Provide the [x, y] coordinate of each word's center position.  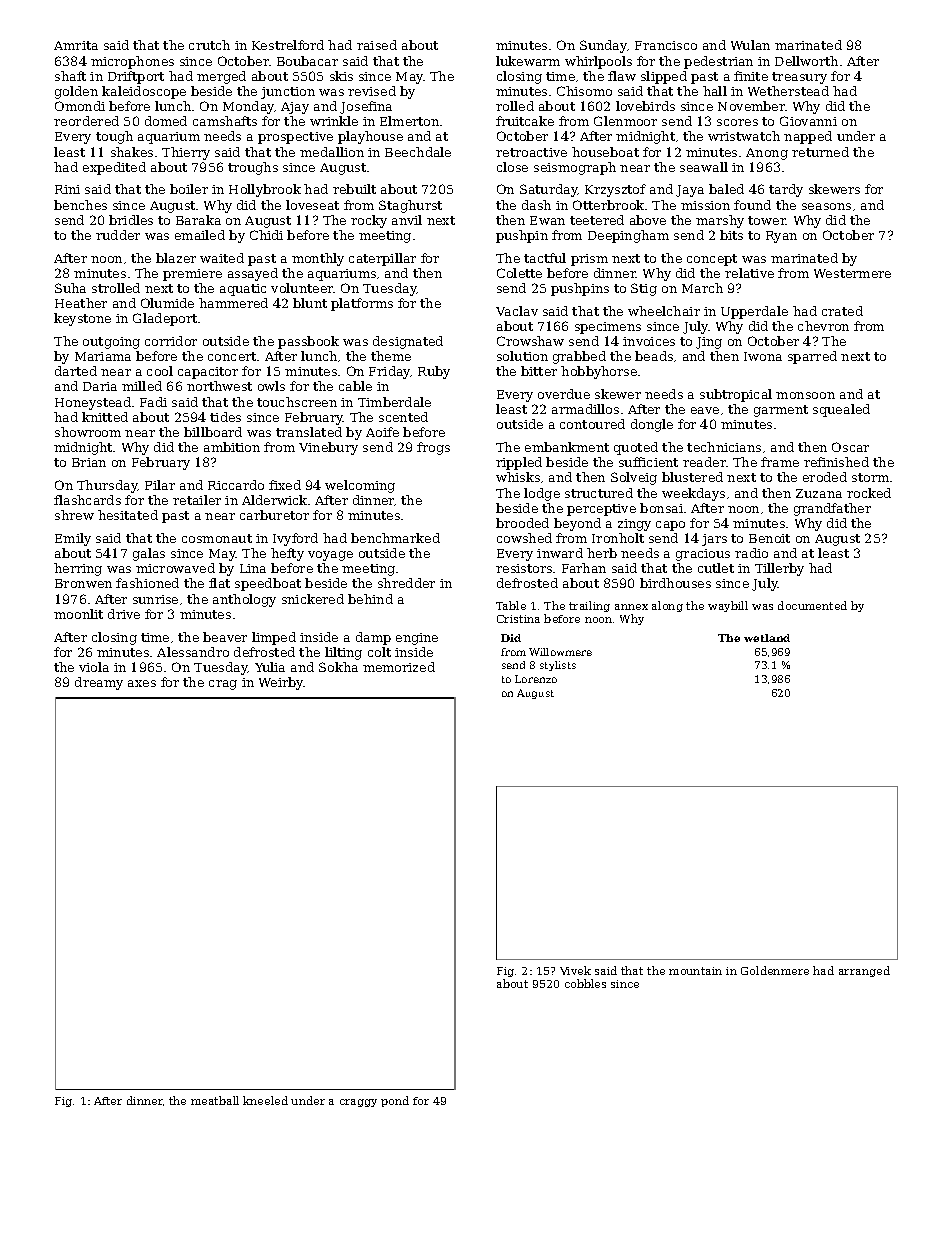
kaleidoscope [144, 92]
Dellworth [806, 61]
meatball [215, 1100]
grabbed [579, 357]
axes [142, 683]
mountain [695, 971]
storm [870, 477]
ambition [232, 447]
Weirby [281, 683]
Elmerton [409, 121]
